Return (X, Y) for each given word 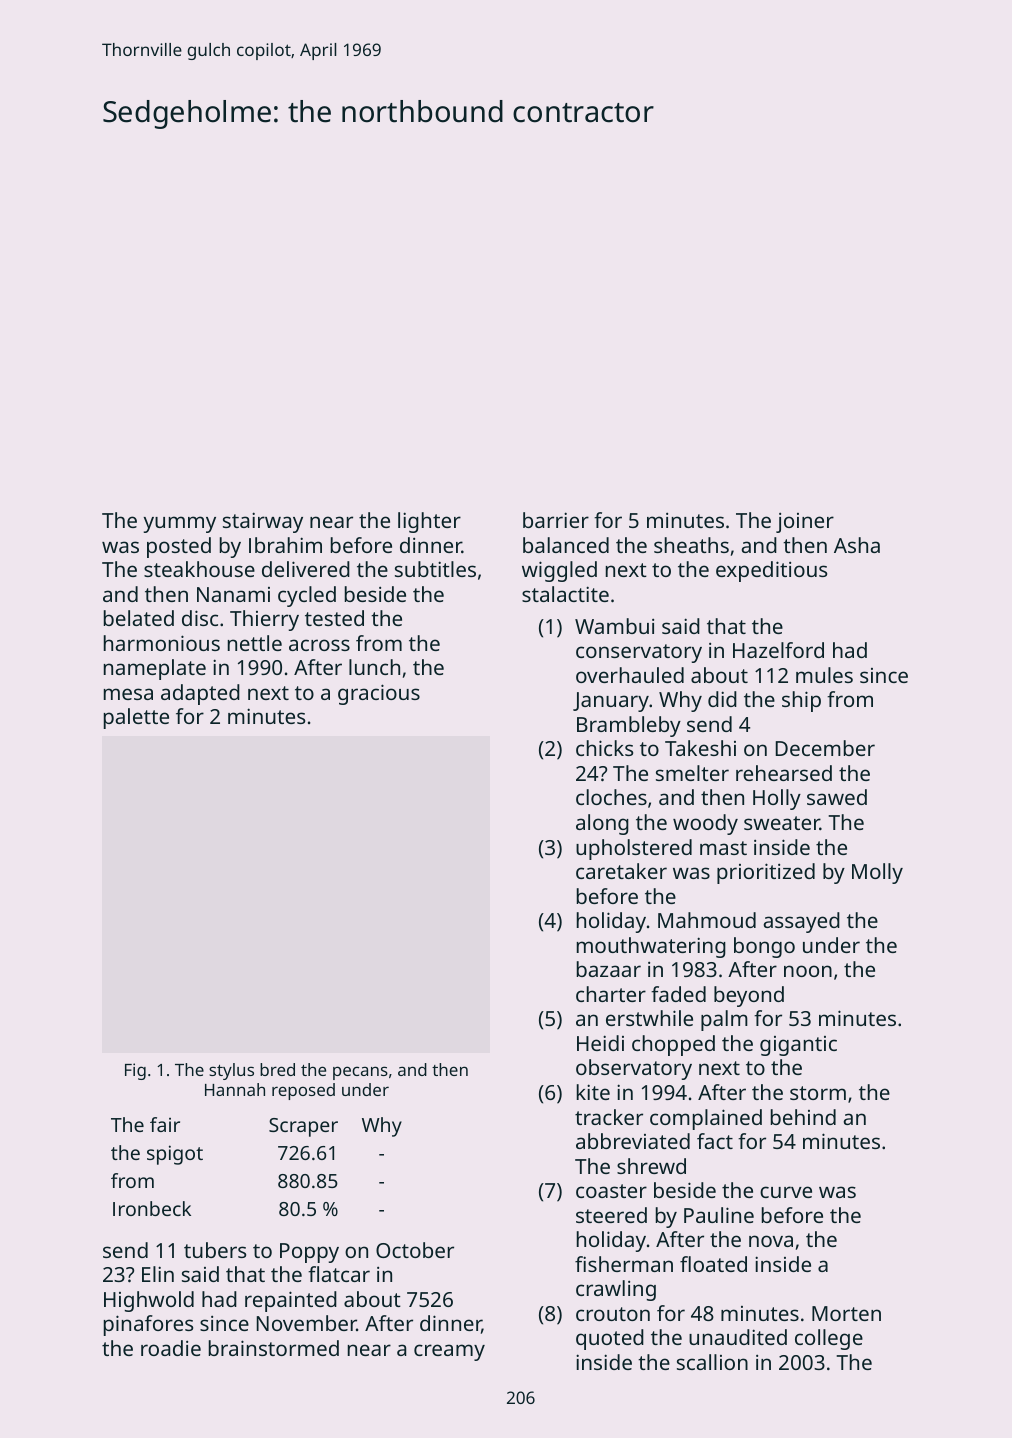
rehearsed (784, 773)
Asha (857, 545)
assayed (801, 922)
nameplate (155, 669)
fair (165, 1124)
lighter (429, 522)
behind (803, 1117)
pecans (360, 1073)
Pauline (719, 1215)
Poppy (309, 1253)
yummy (180, 524)
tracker (609, 1117)
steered (611, 1215)
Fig (135, 1071)
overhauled (630, 675)
